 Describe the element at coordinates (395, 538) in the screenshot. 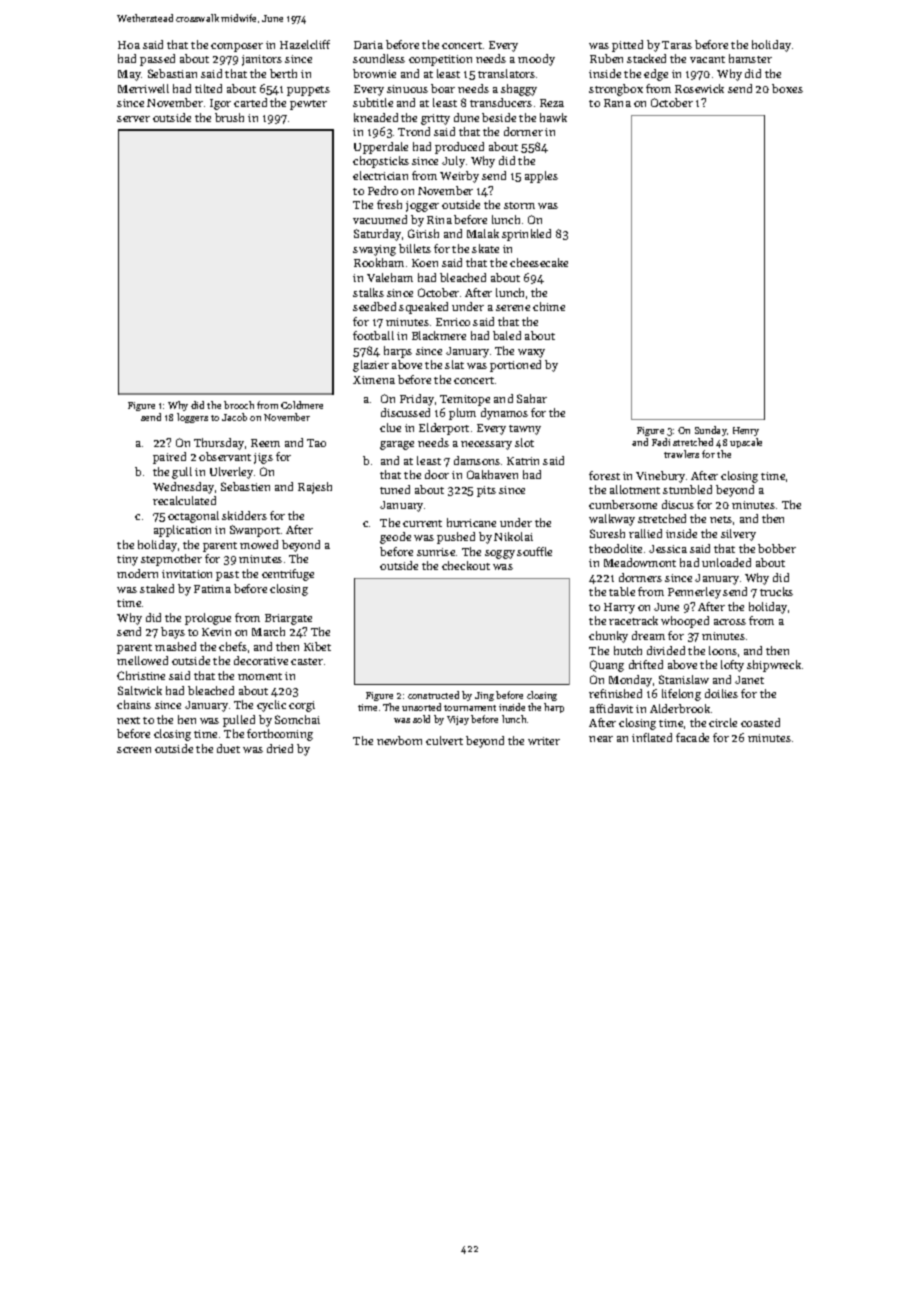

I see `geode` at that location.
